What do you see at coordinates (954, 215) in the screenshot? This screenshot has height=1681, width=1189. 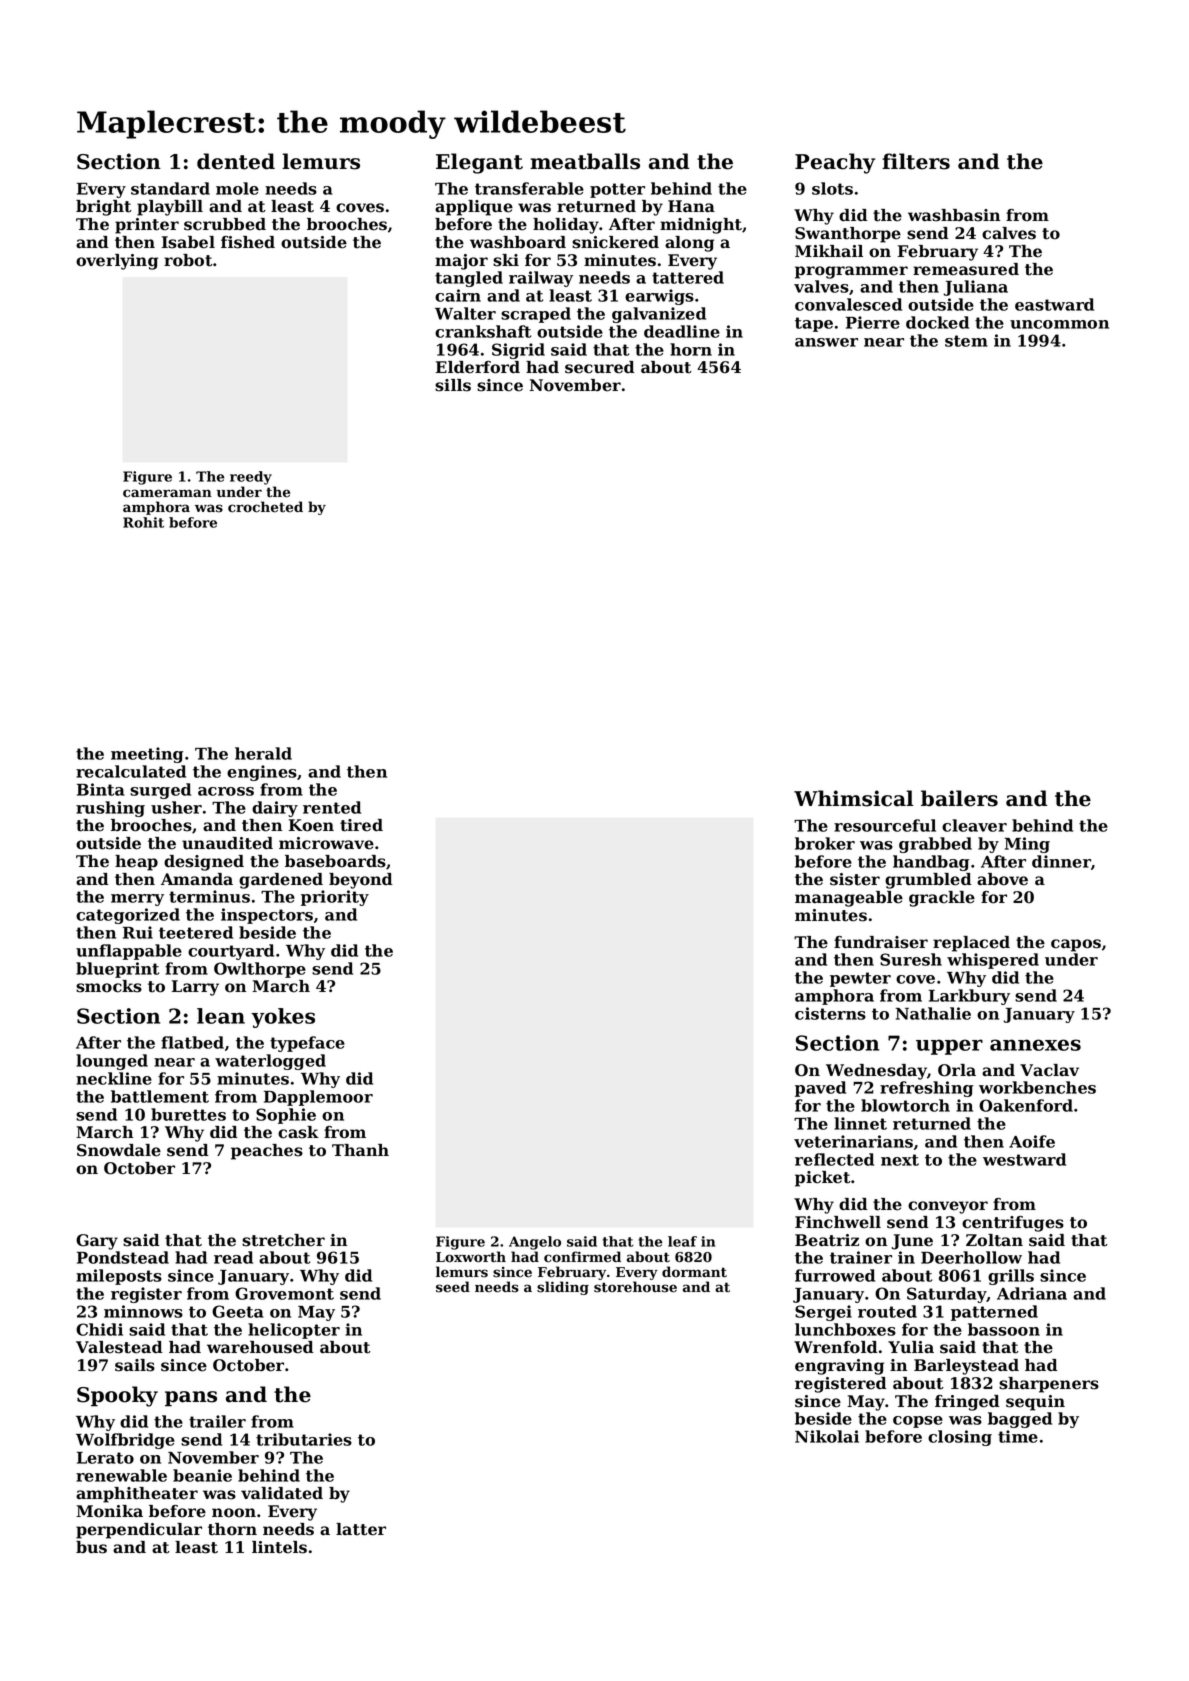 I see `washbasin` at bounding box center [954, 215].
